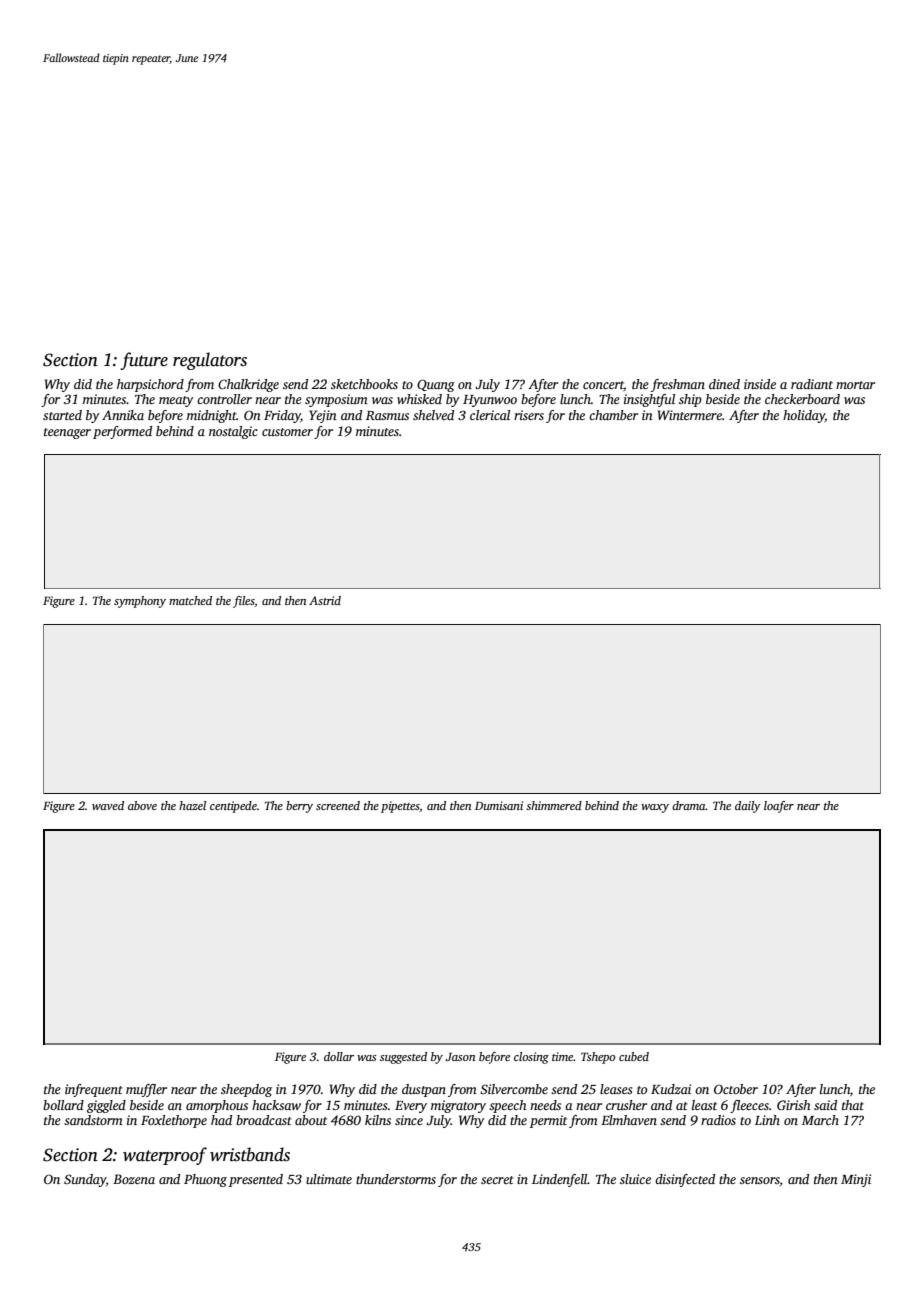 The image size is (924, 1308). Describe the element at coordinates (364, 384) in the screenshot. I see `sketchbooks` at that location.
